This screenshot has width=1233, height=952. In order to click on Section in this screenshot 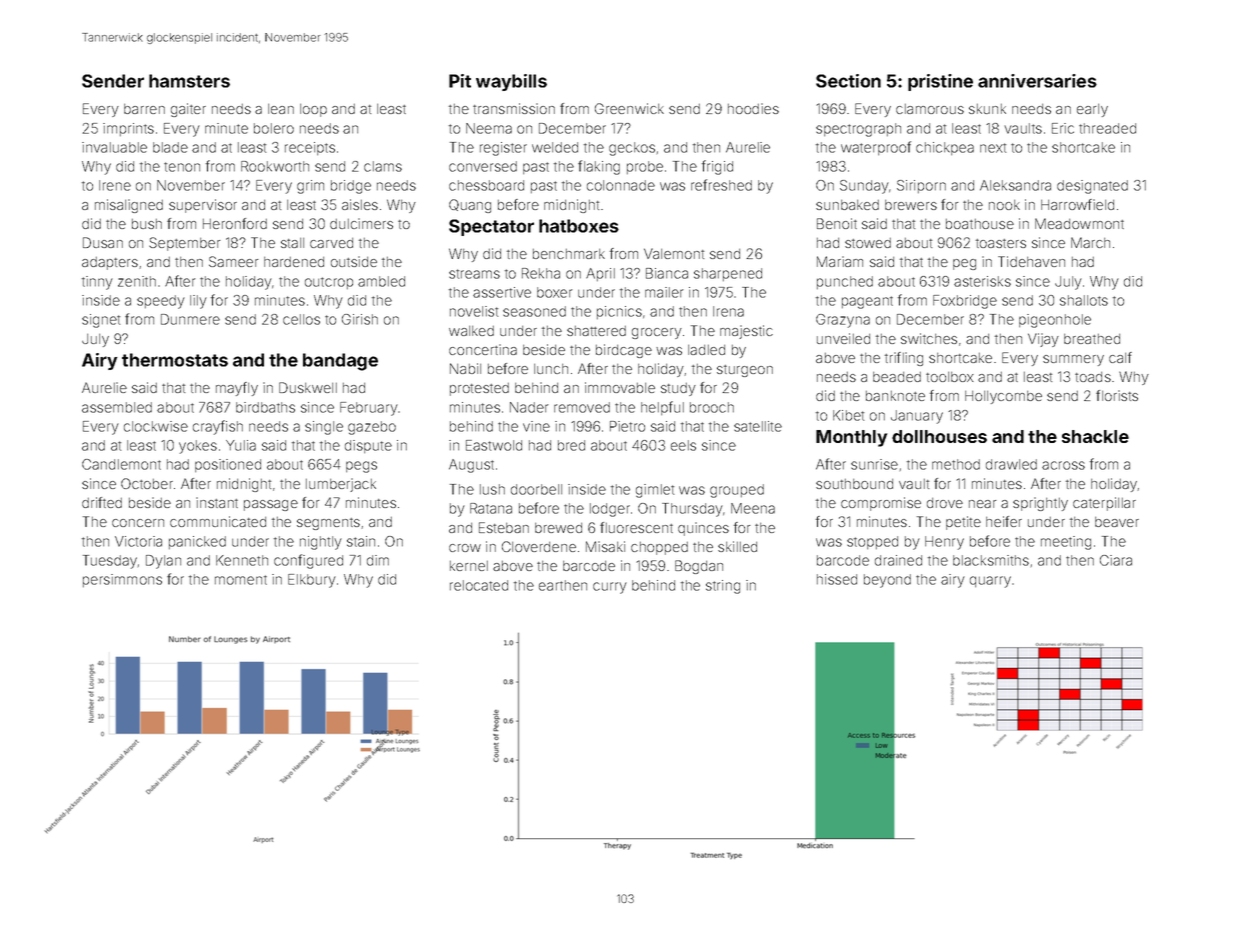, I will do `click(848, 81)`.
